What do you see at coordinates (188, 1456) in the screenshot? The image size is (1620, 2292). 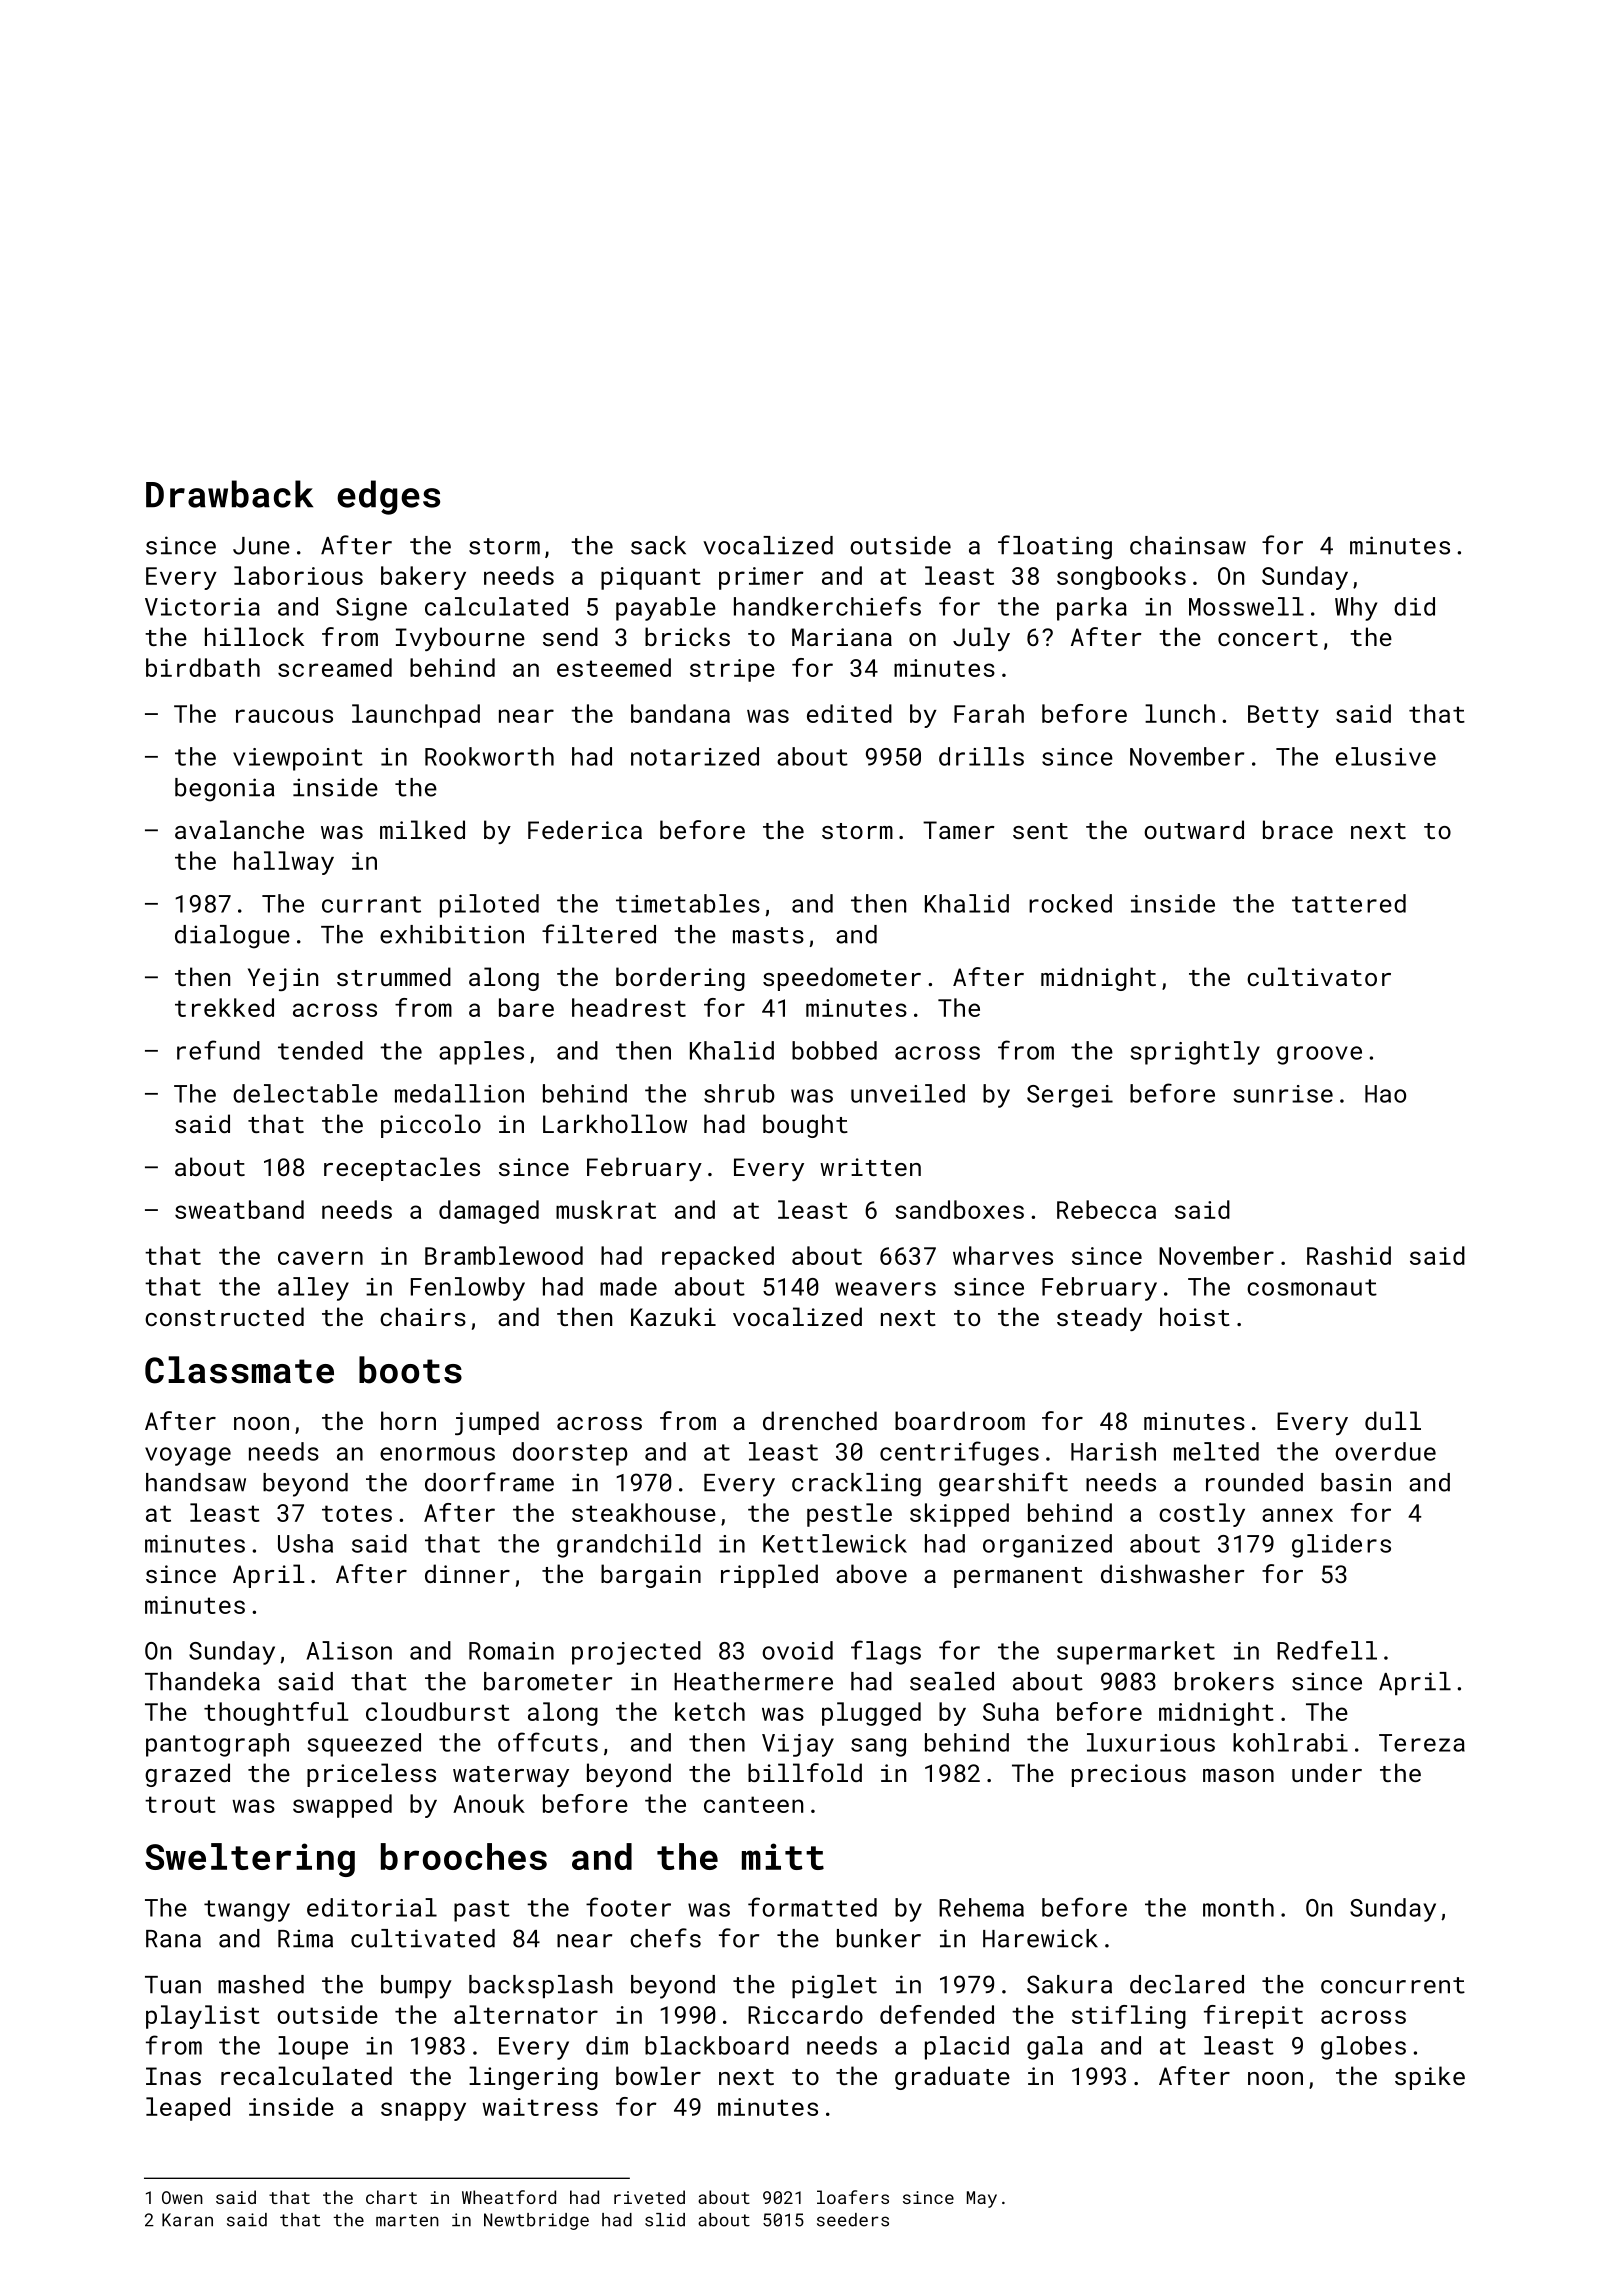 I see `voyage` at bounding box center [188, 1456].
